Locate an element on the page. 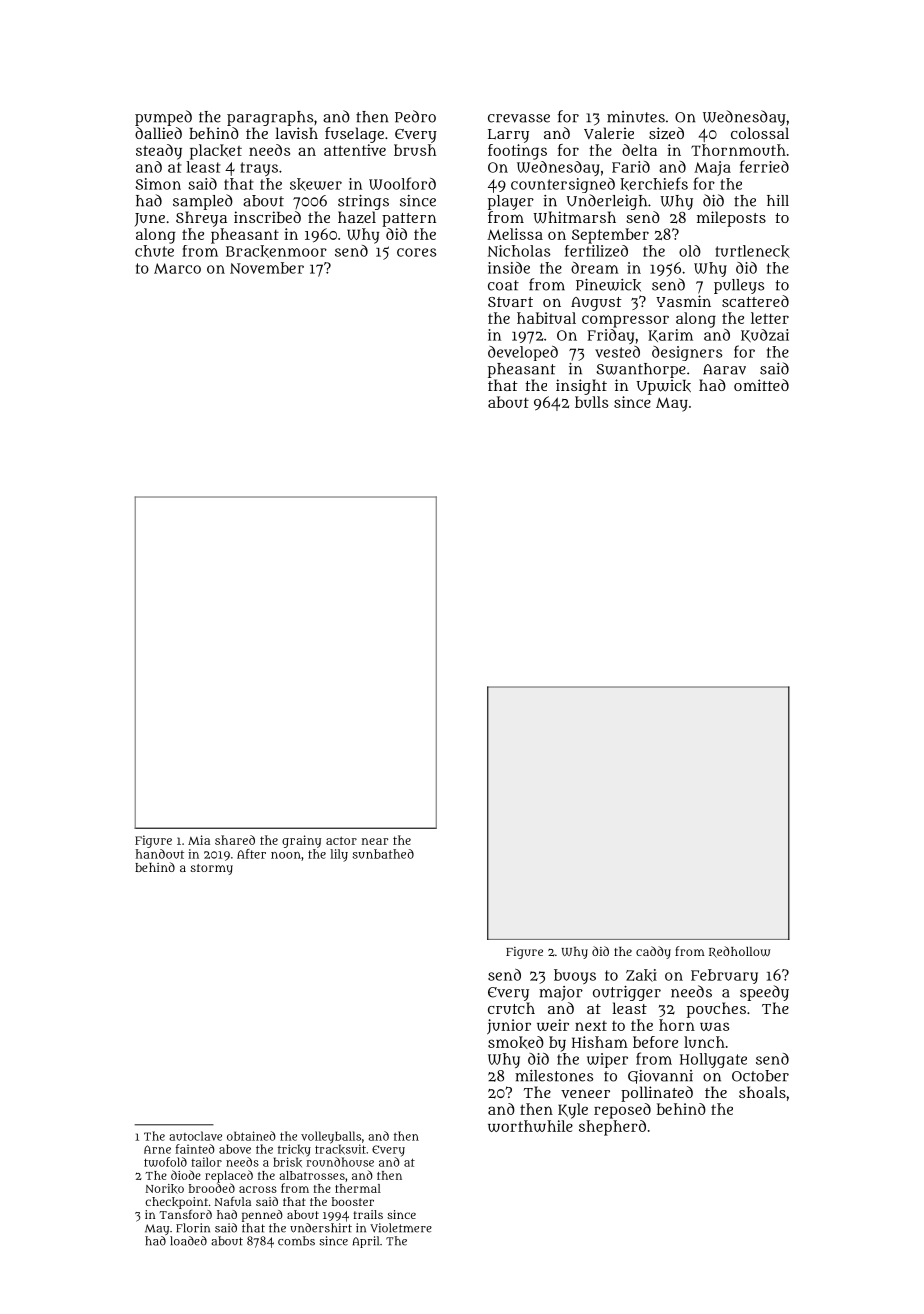  caddy is located at coordinates (653, 952).
